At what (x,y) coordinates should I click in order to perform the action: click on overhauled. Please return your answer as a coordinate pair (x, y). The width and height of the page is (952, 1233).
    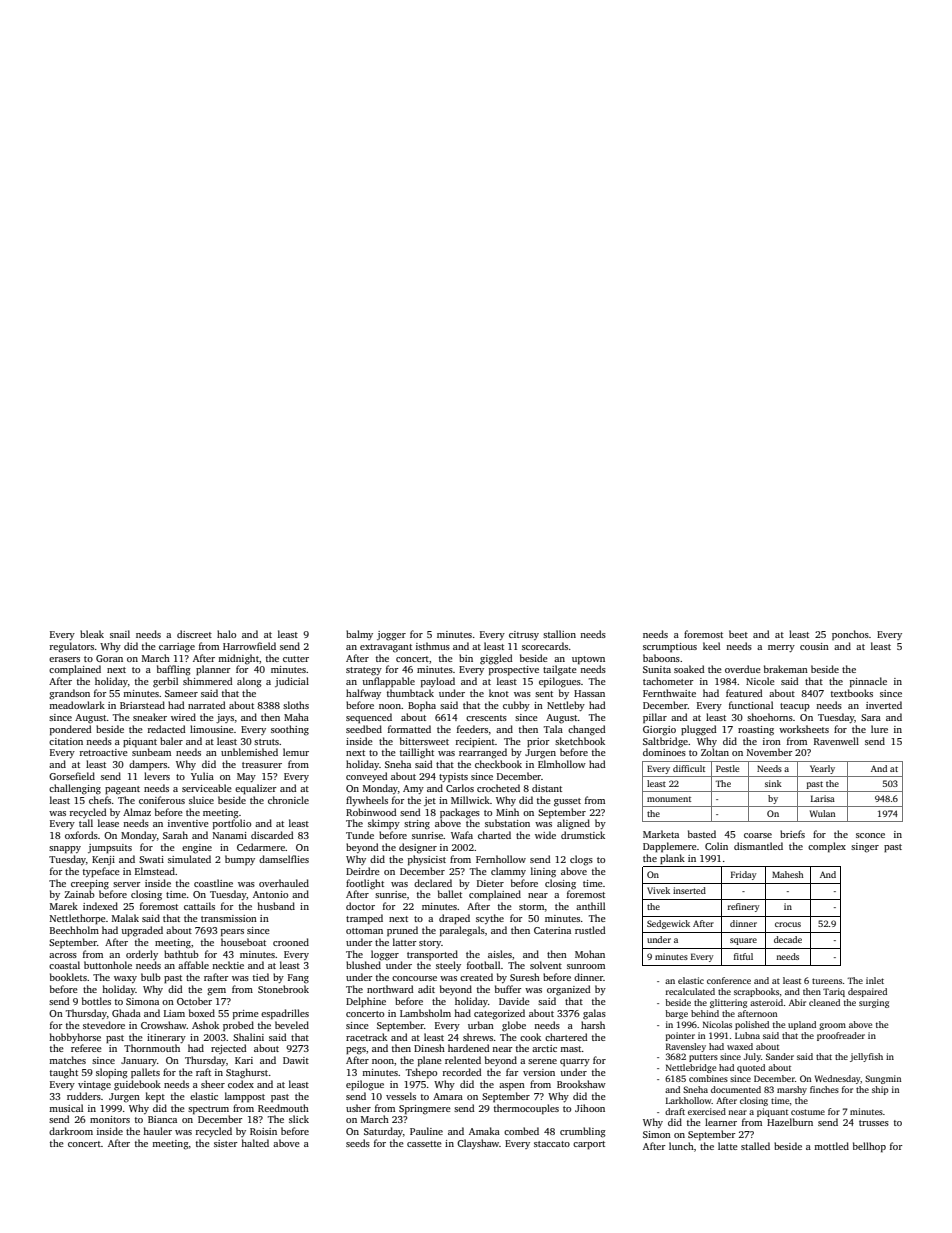
    Looking at the image, I should click on (284, 883).
